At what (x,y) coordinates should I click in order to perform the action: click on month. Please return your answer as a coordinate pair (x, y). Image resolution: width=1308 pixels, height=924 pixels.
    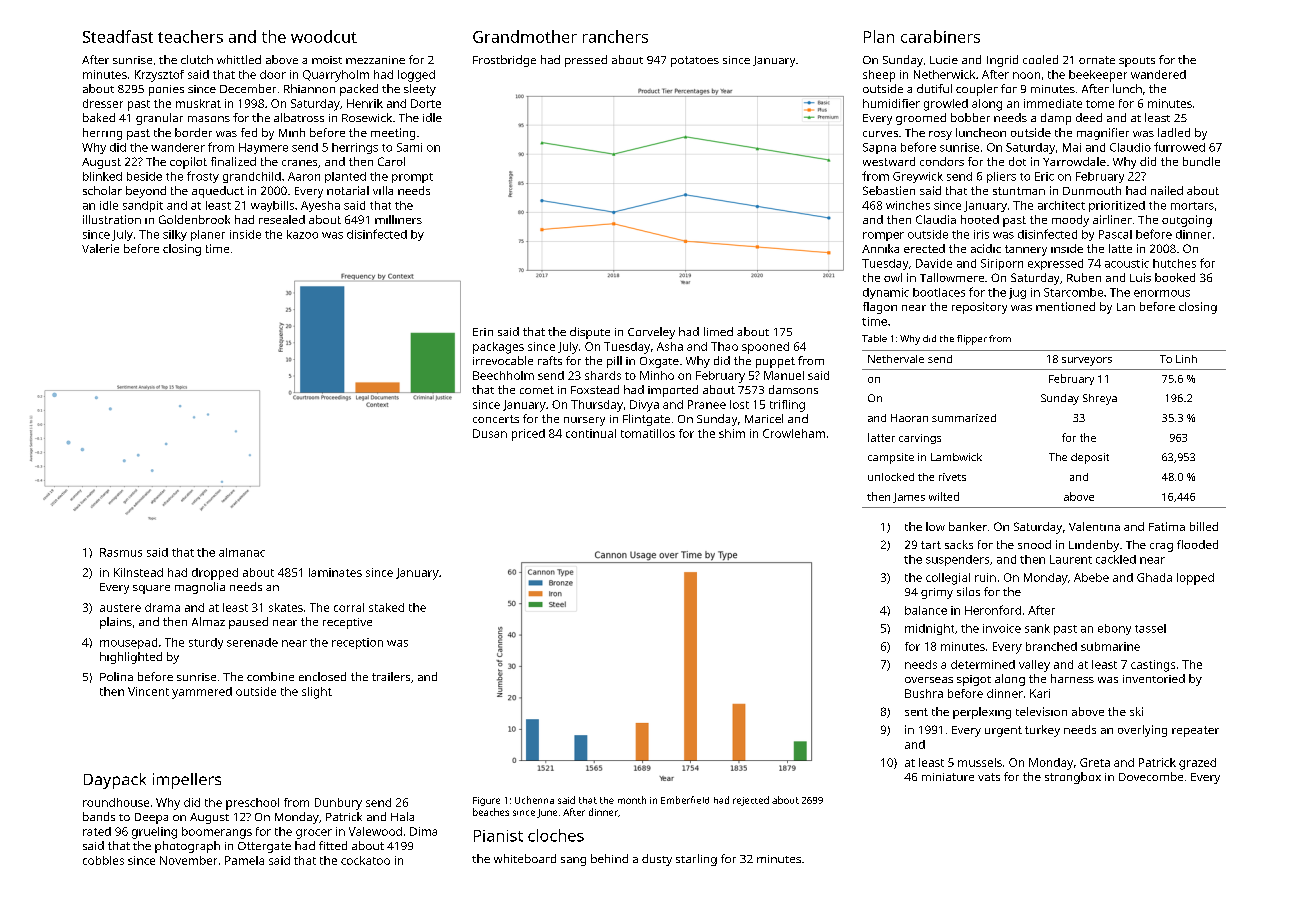
    Looking at the image, I should click on (632, 800).
